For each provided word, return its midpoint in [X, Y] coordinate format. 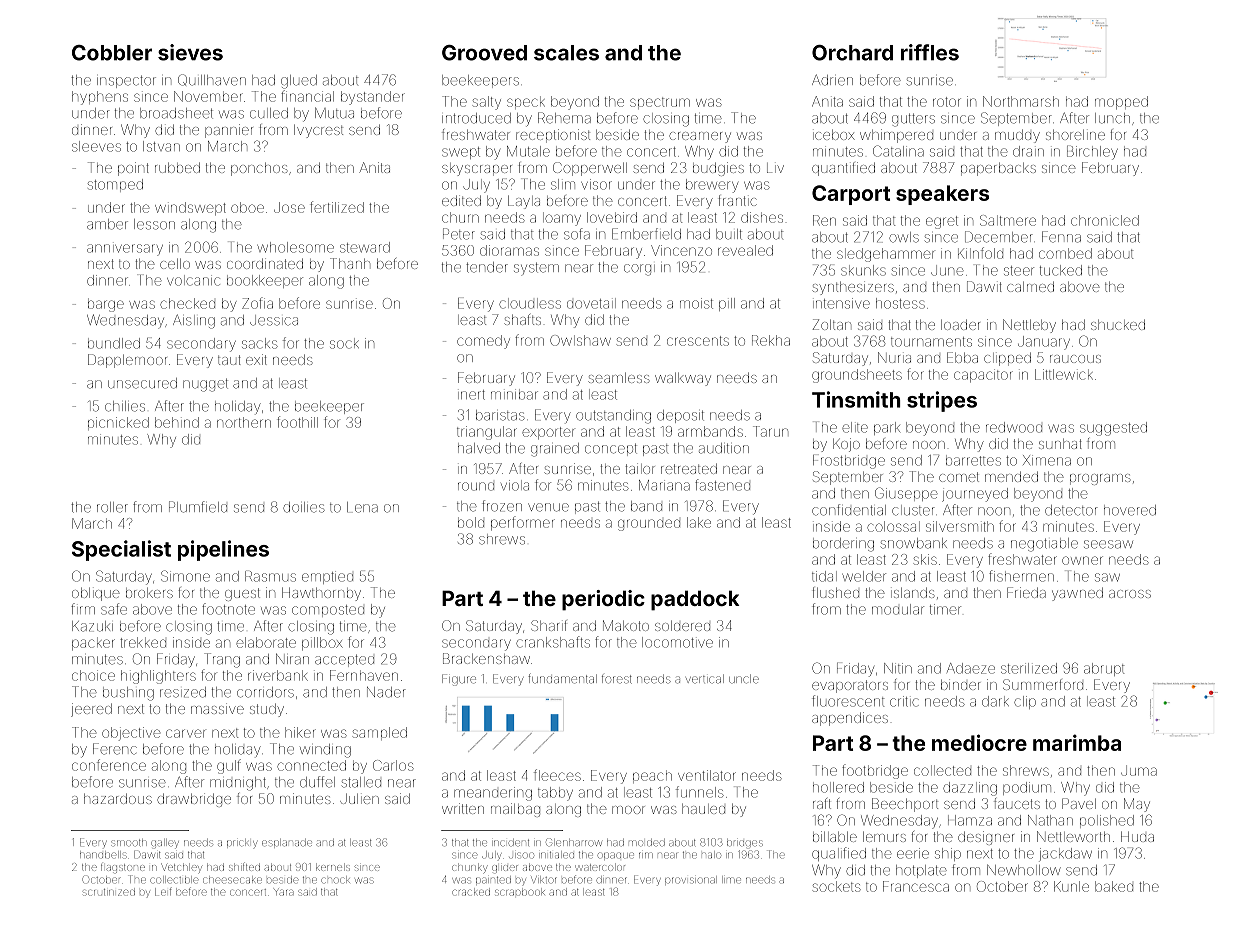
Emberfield [646, 234]
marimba [1077, 742]
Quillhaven [212, 80]
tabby [555, 794]
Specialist [121, 550]
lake [699, 522]
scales [566, 53]
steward [365, 247]
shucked [1118, 324]
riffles [930, 52]
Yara [284, 892]
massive [217, 708]
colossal [893, 526]
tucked [1061, 270]
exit [256, 359]
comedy [483, 342]
